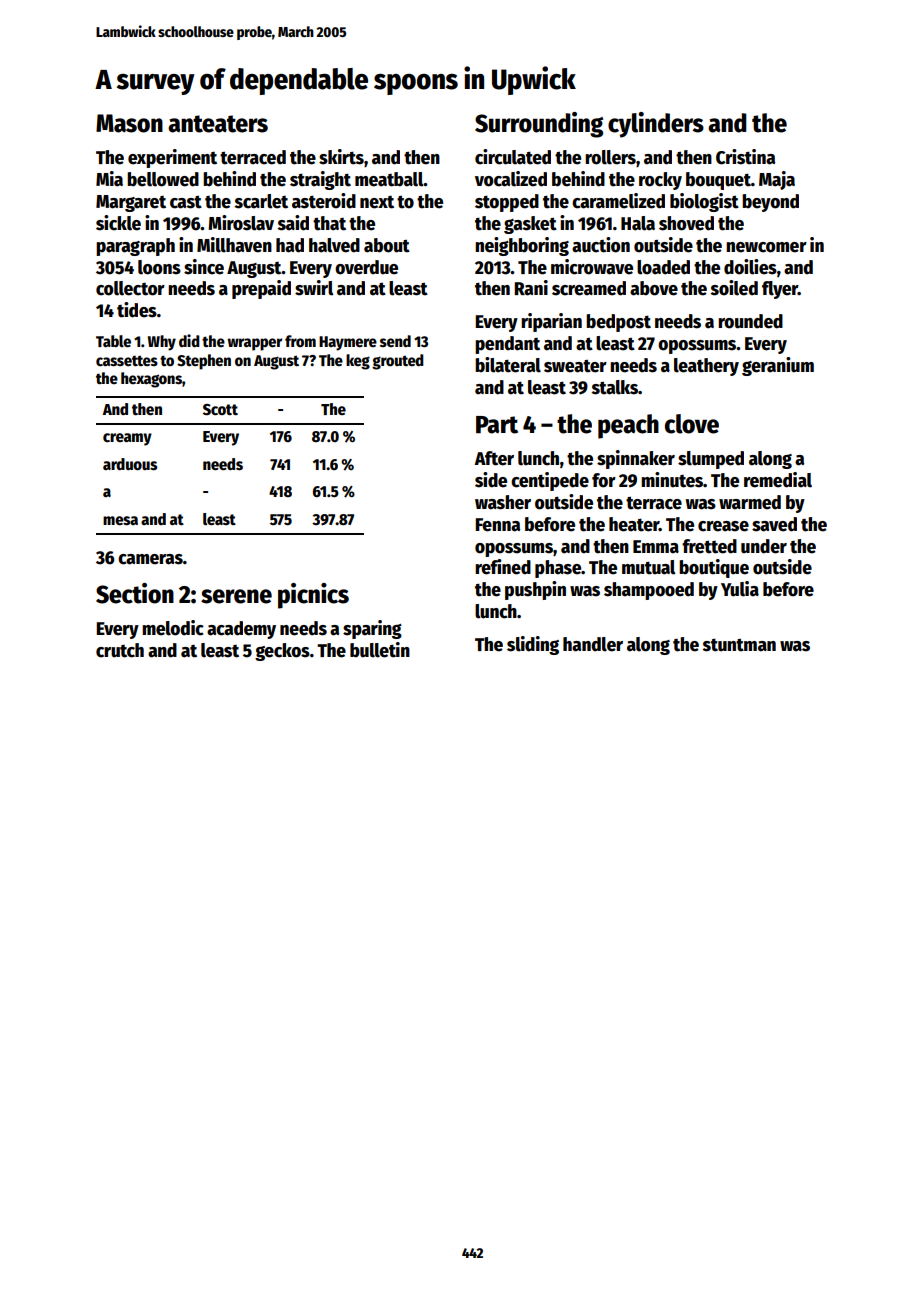 The image size is (924, 1314). Describe the element at coordinates (127, 439) in the document. I see `creamy` at that location.
